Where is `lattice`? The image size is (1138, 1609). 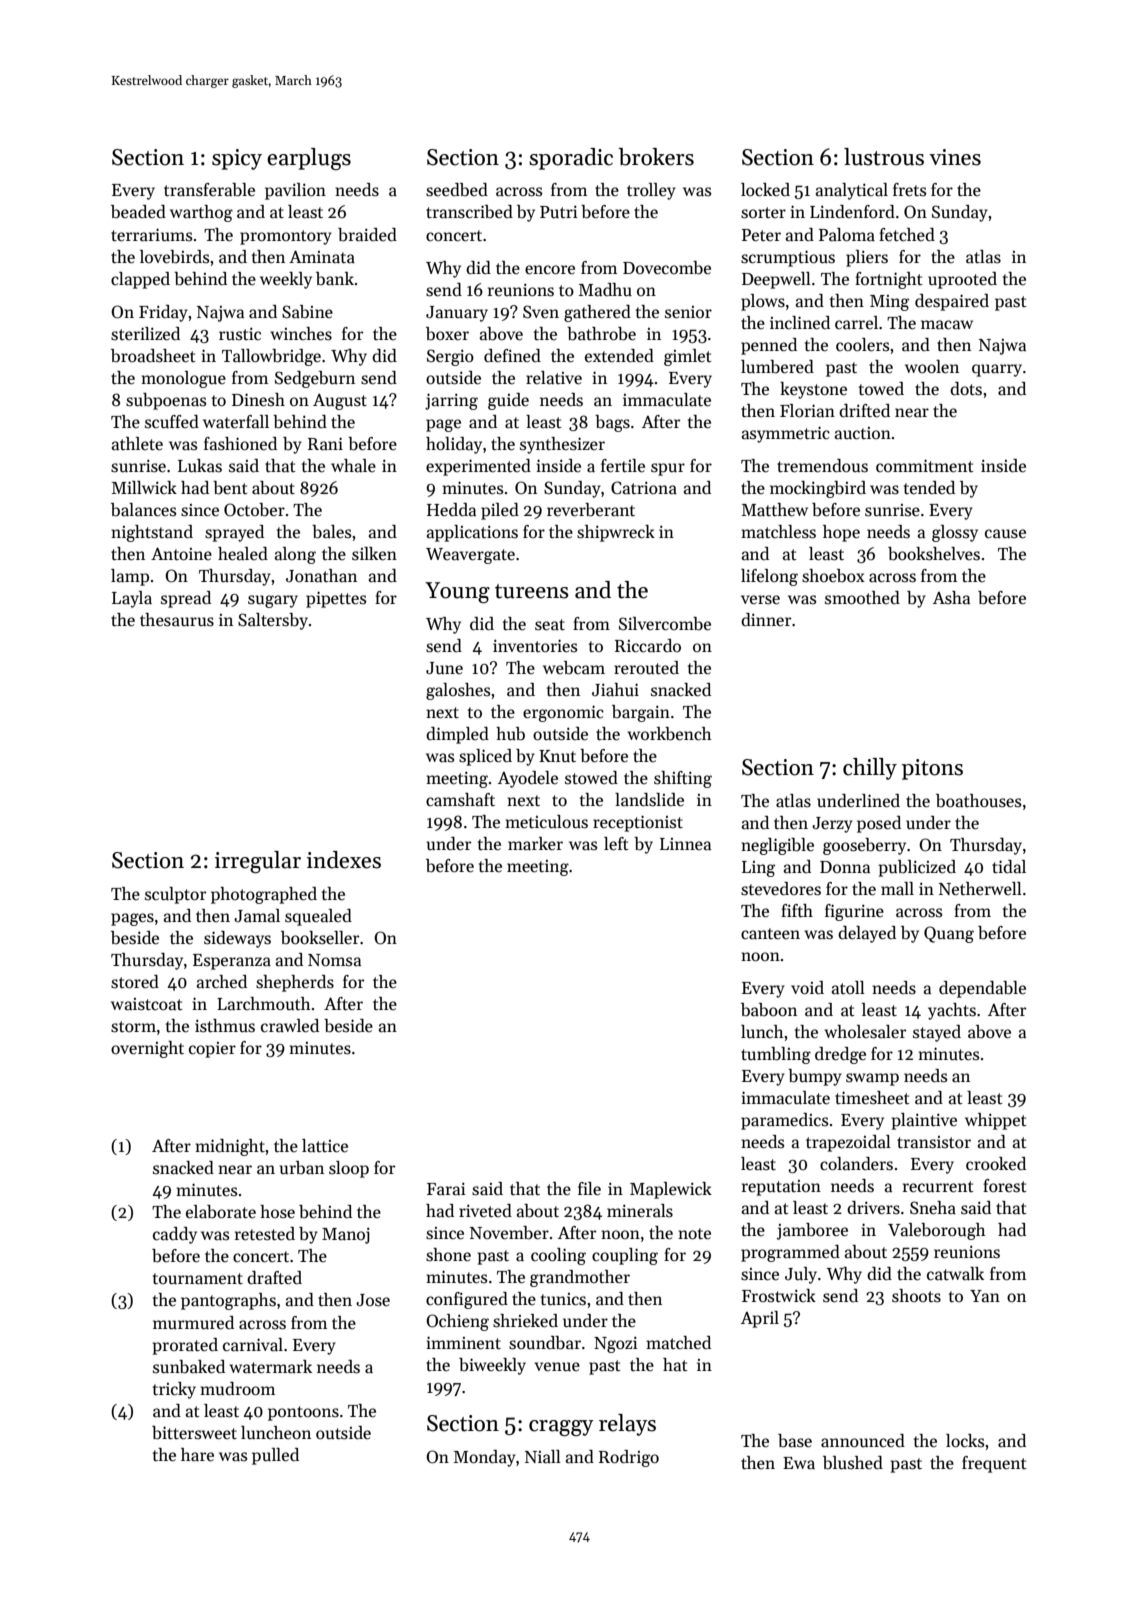 lattice is located at coordinates (325, 1146).
